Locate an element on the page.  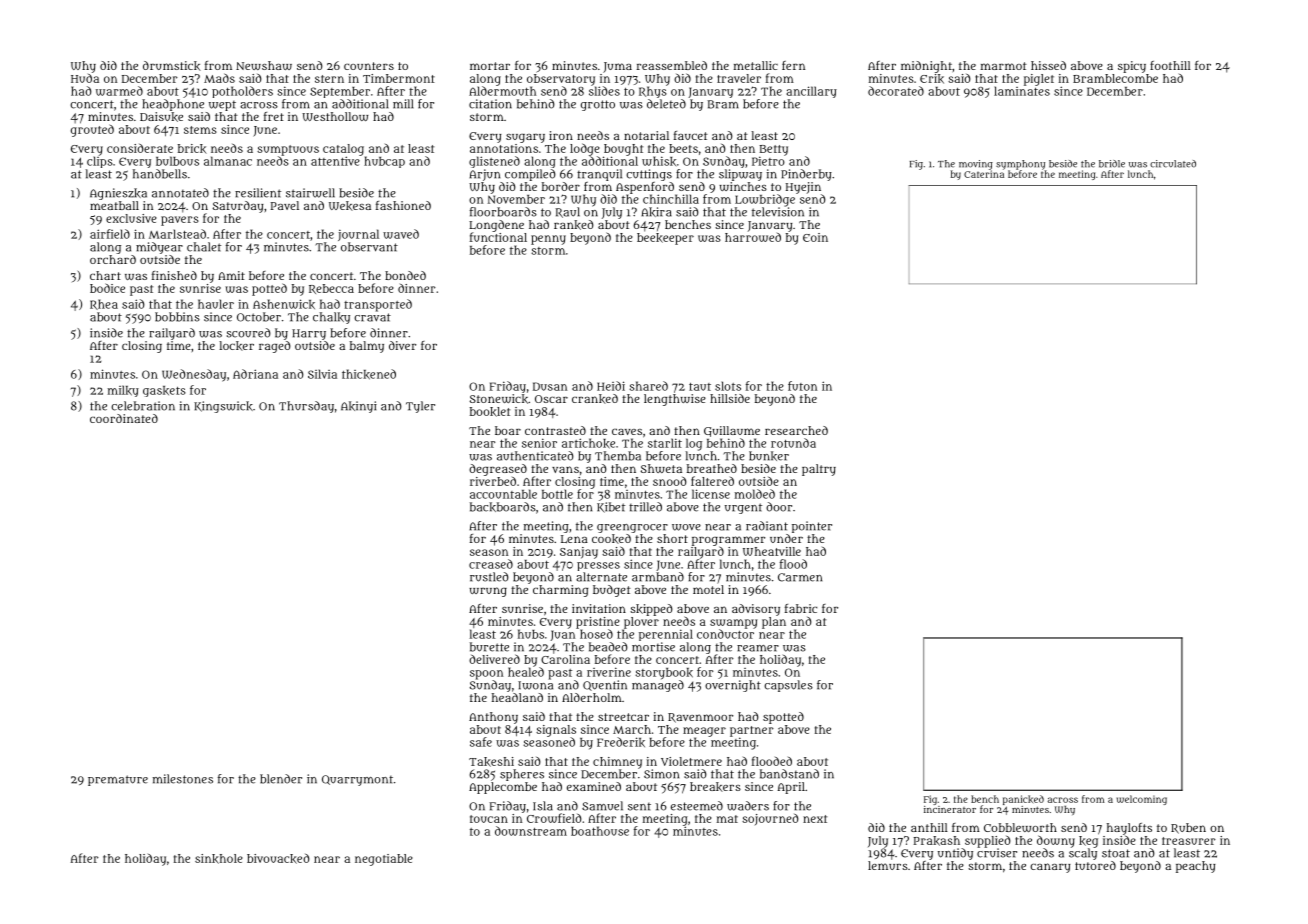
snood is located at coordinates (669, 481).
